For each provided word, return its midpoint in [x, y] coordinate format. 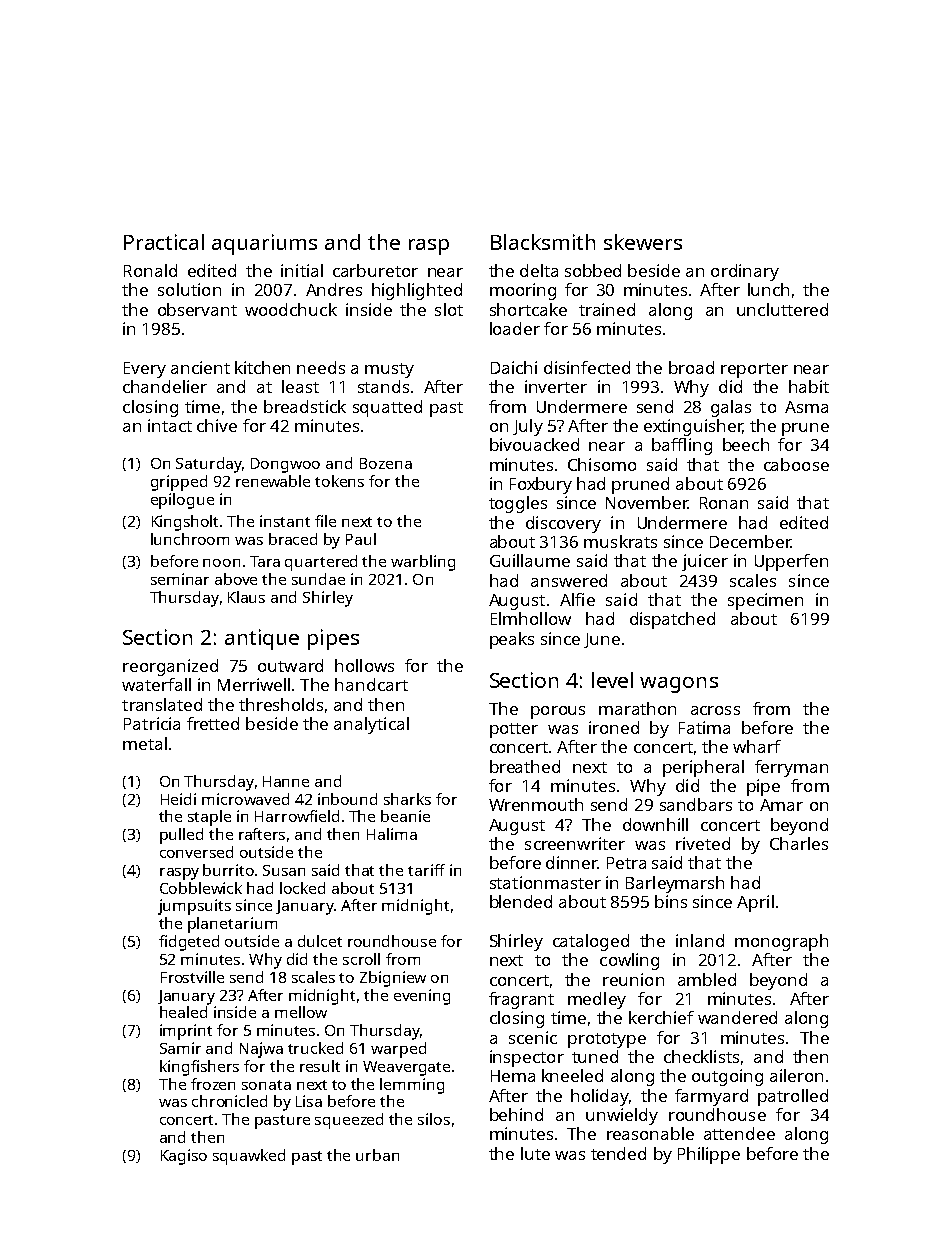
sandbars [696, 804]
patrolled [793, 1097]
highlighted [417, 291]
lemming [412, 1086]
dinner [572, 862]
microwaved [245, 799]
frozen [213, 1084]
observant [197, 309]
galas [731, 408]
